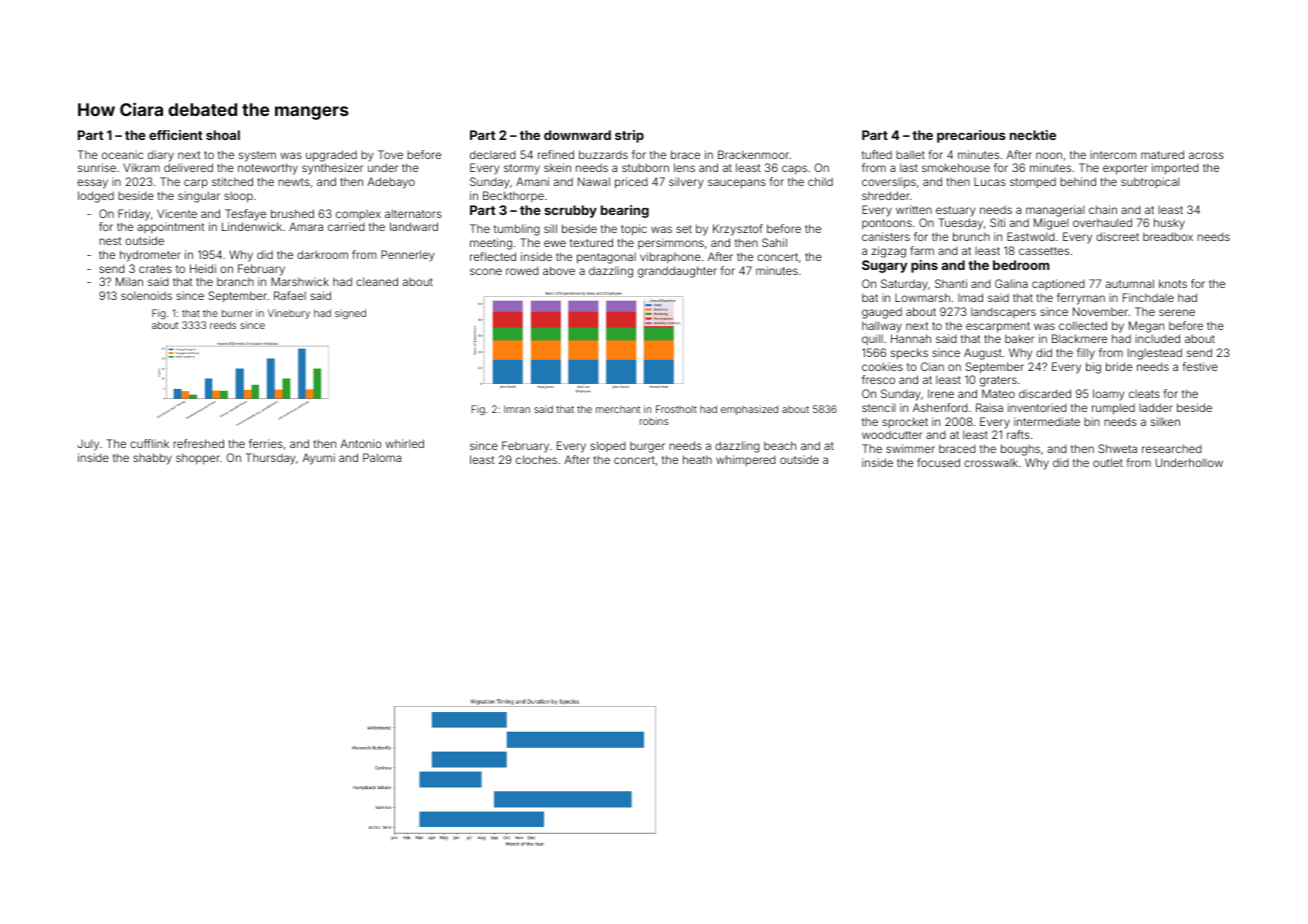  What do you see at coordinates (513, 196) in the image?
I see `Beckthorpe` at bounding box center [513, 196].
